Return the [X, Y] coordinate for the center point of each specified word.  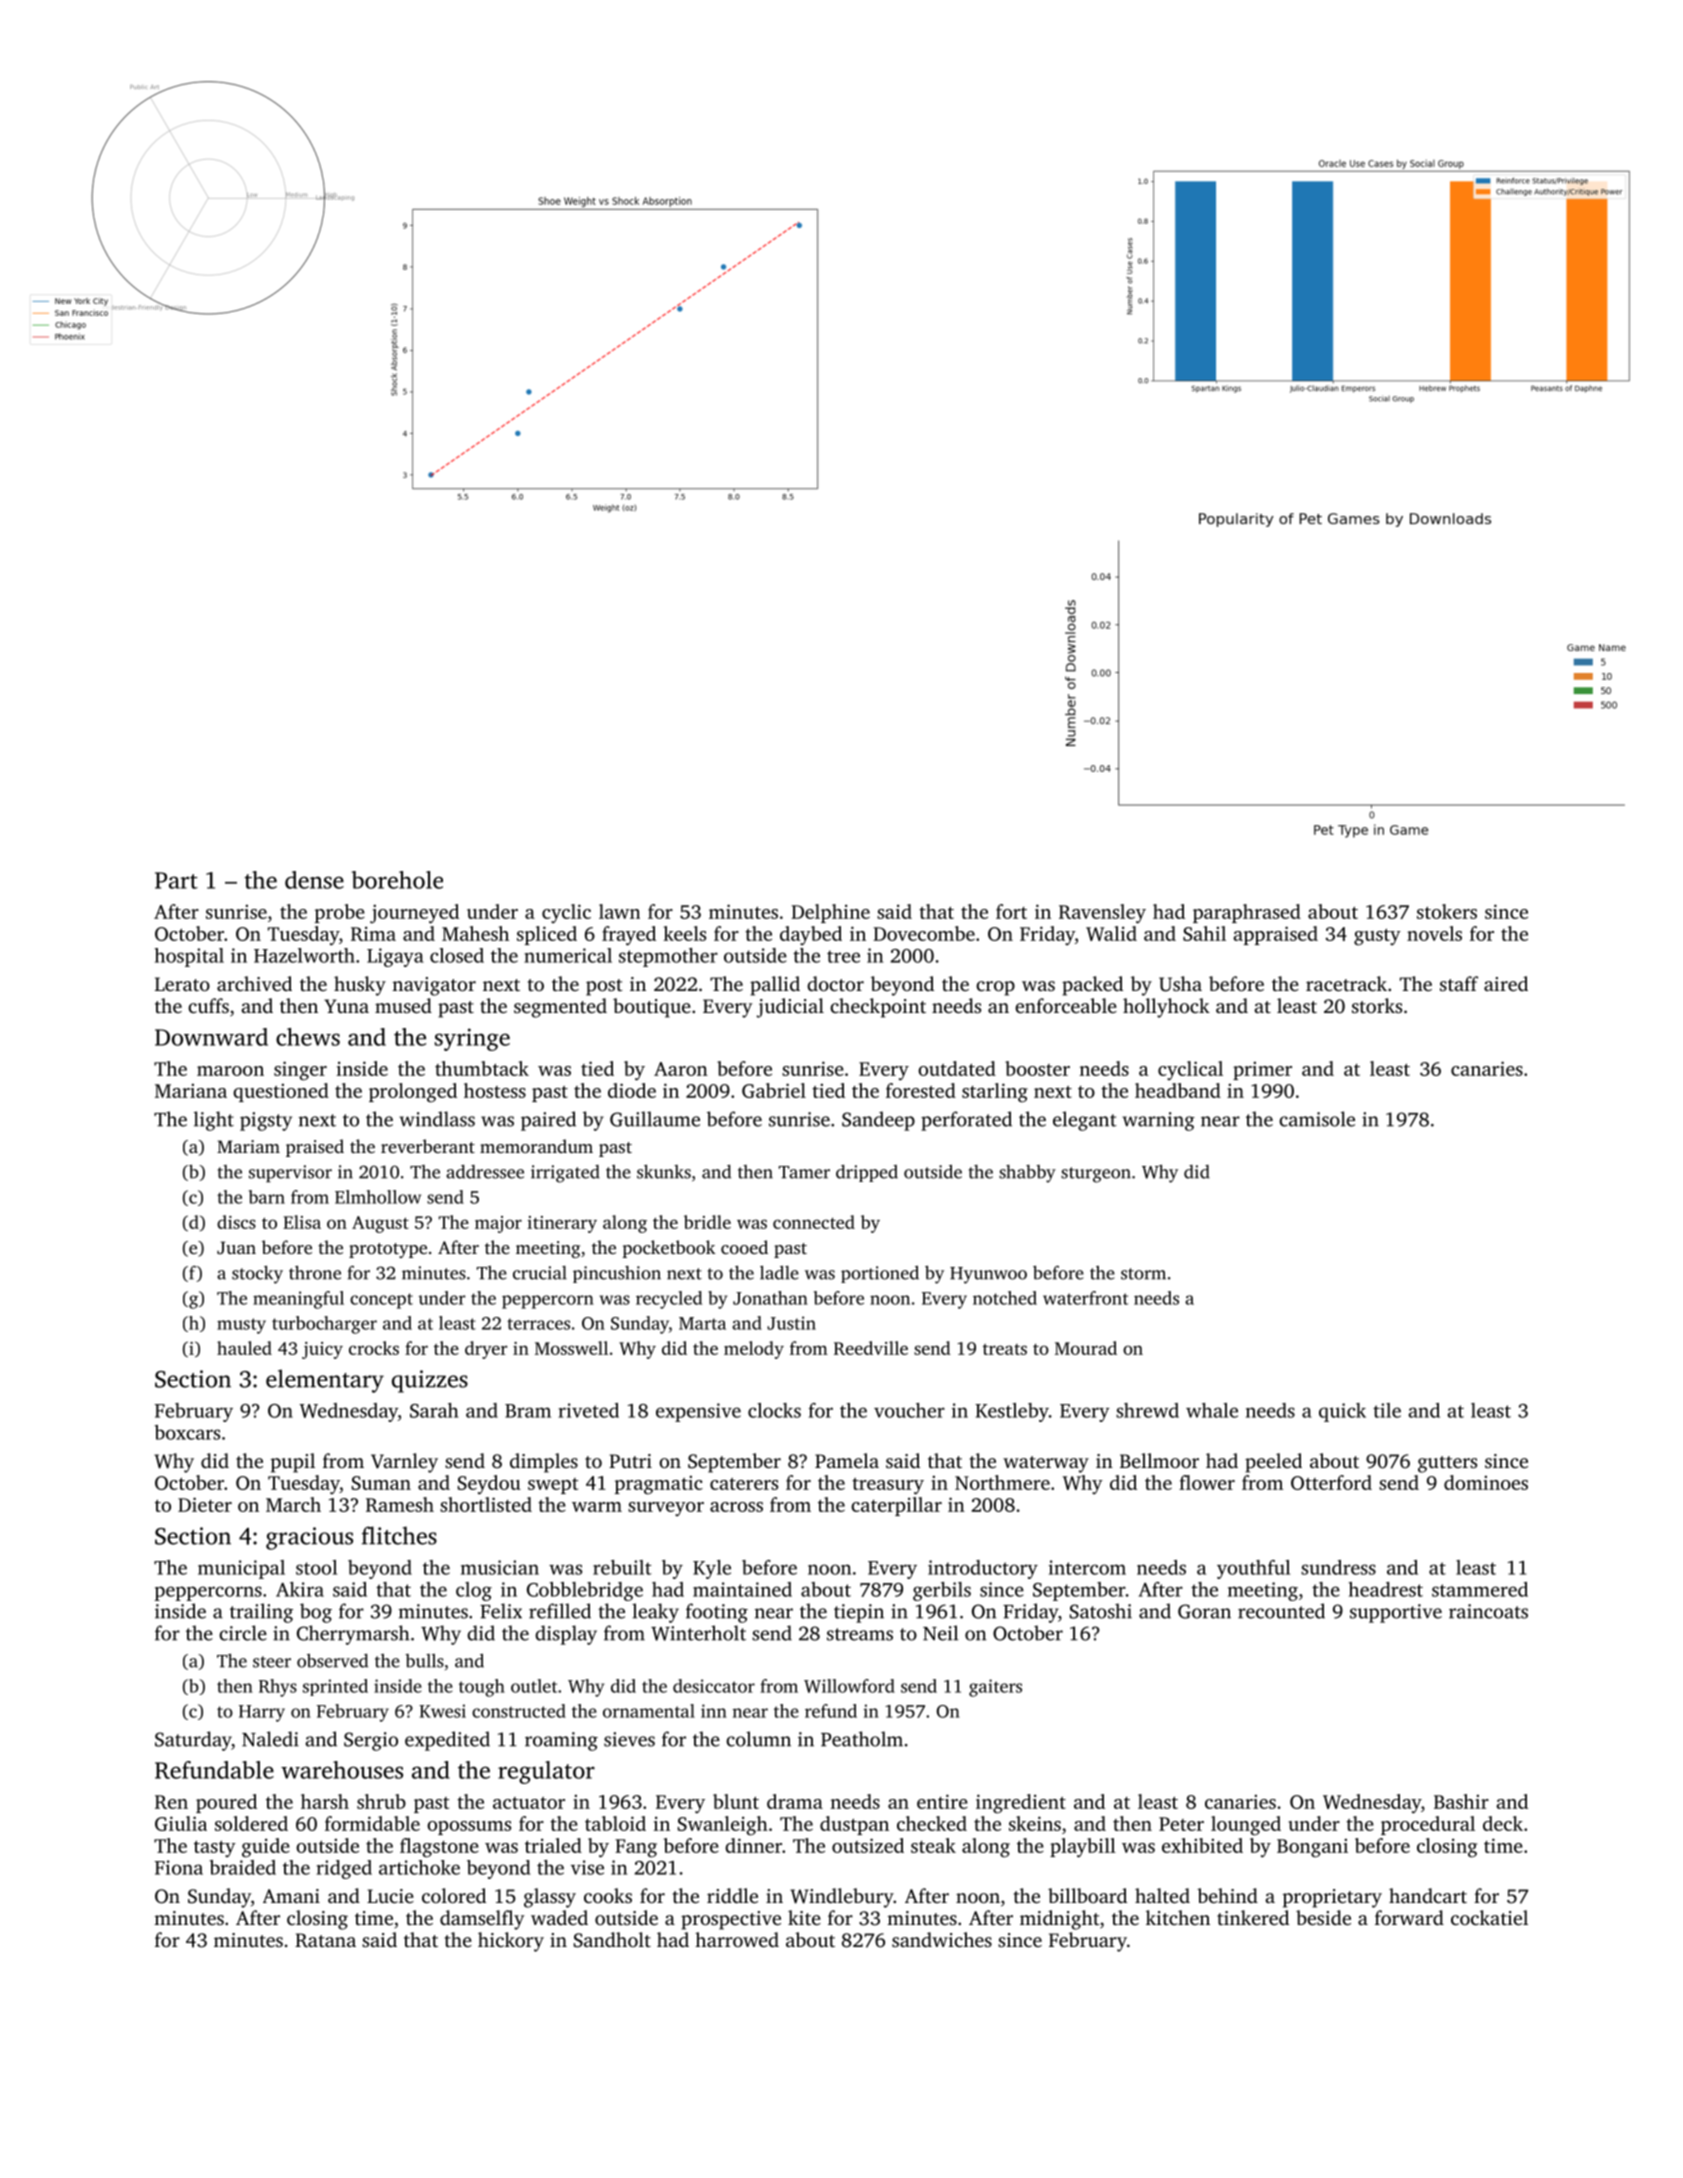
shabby [1027, 1174]
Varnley [404, 1463]
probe [340, 913]
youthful [1253, 1569]
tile [1387, 1410]
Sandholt [612, 1940]
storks [1377, 1005]
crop [995, 988]
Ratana [325, 1940]
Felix [501, 1611]
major [498, 1224]
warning [1158, 1121]
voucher [909, 1410]
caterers [744, 1484]
